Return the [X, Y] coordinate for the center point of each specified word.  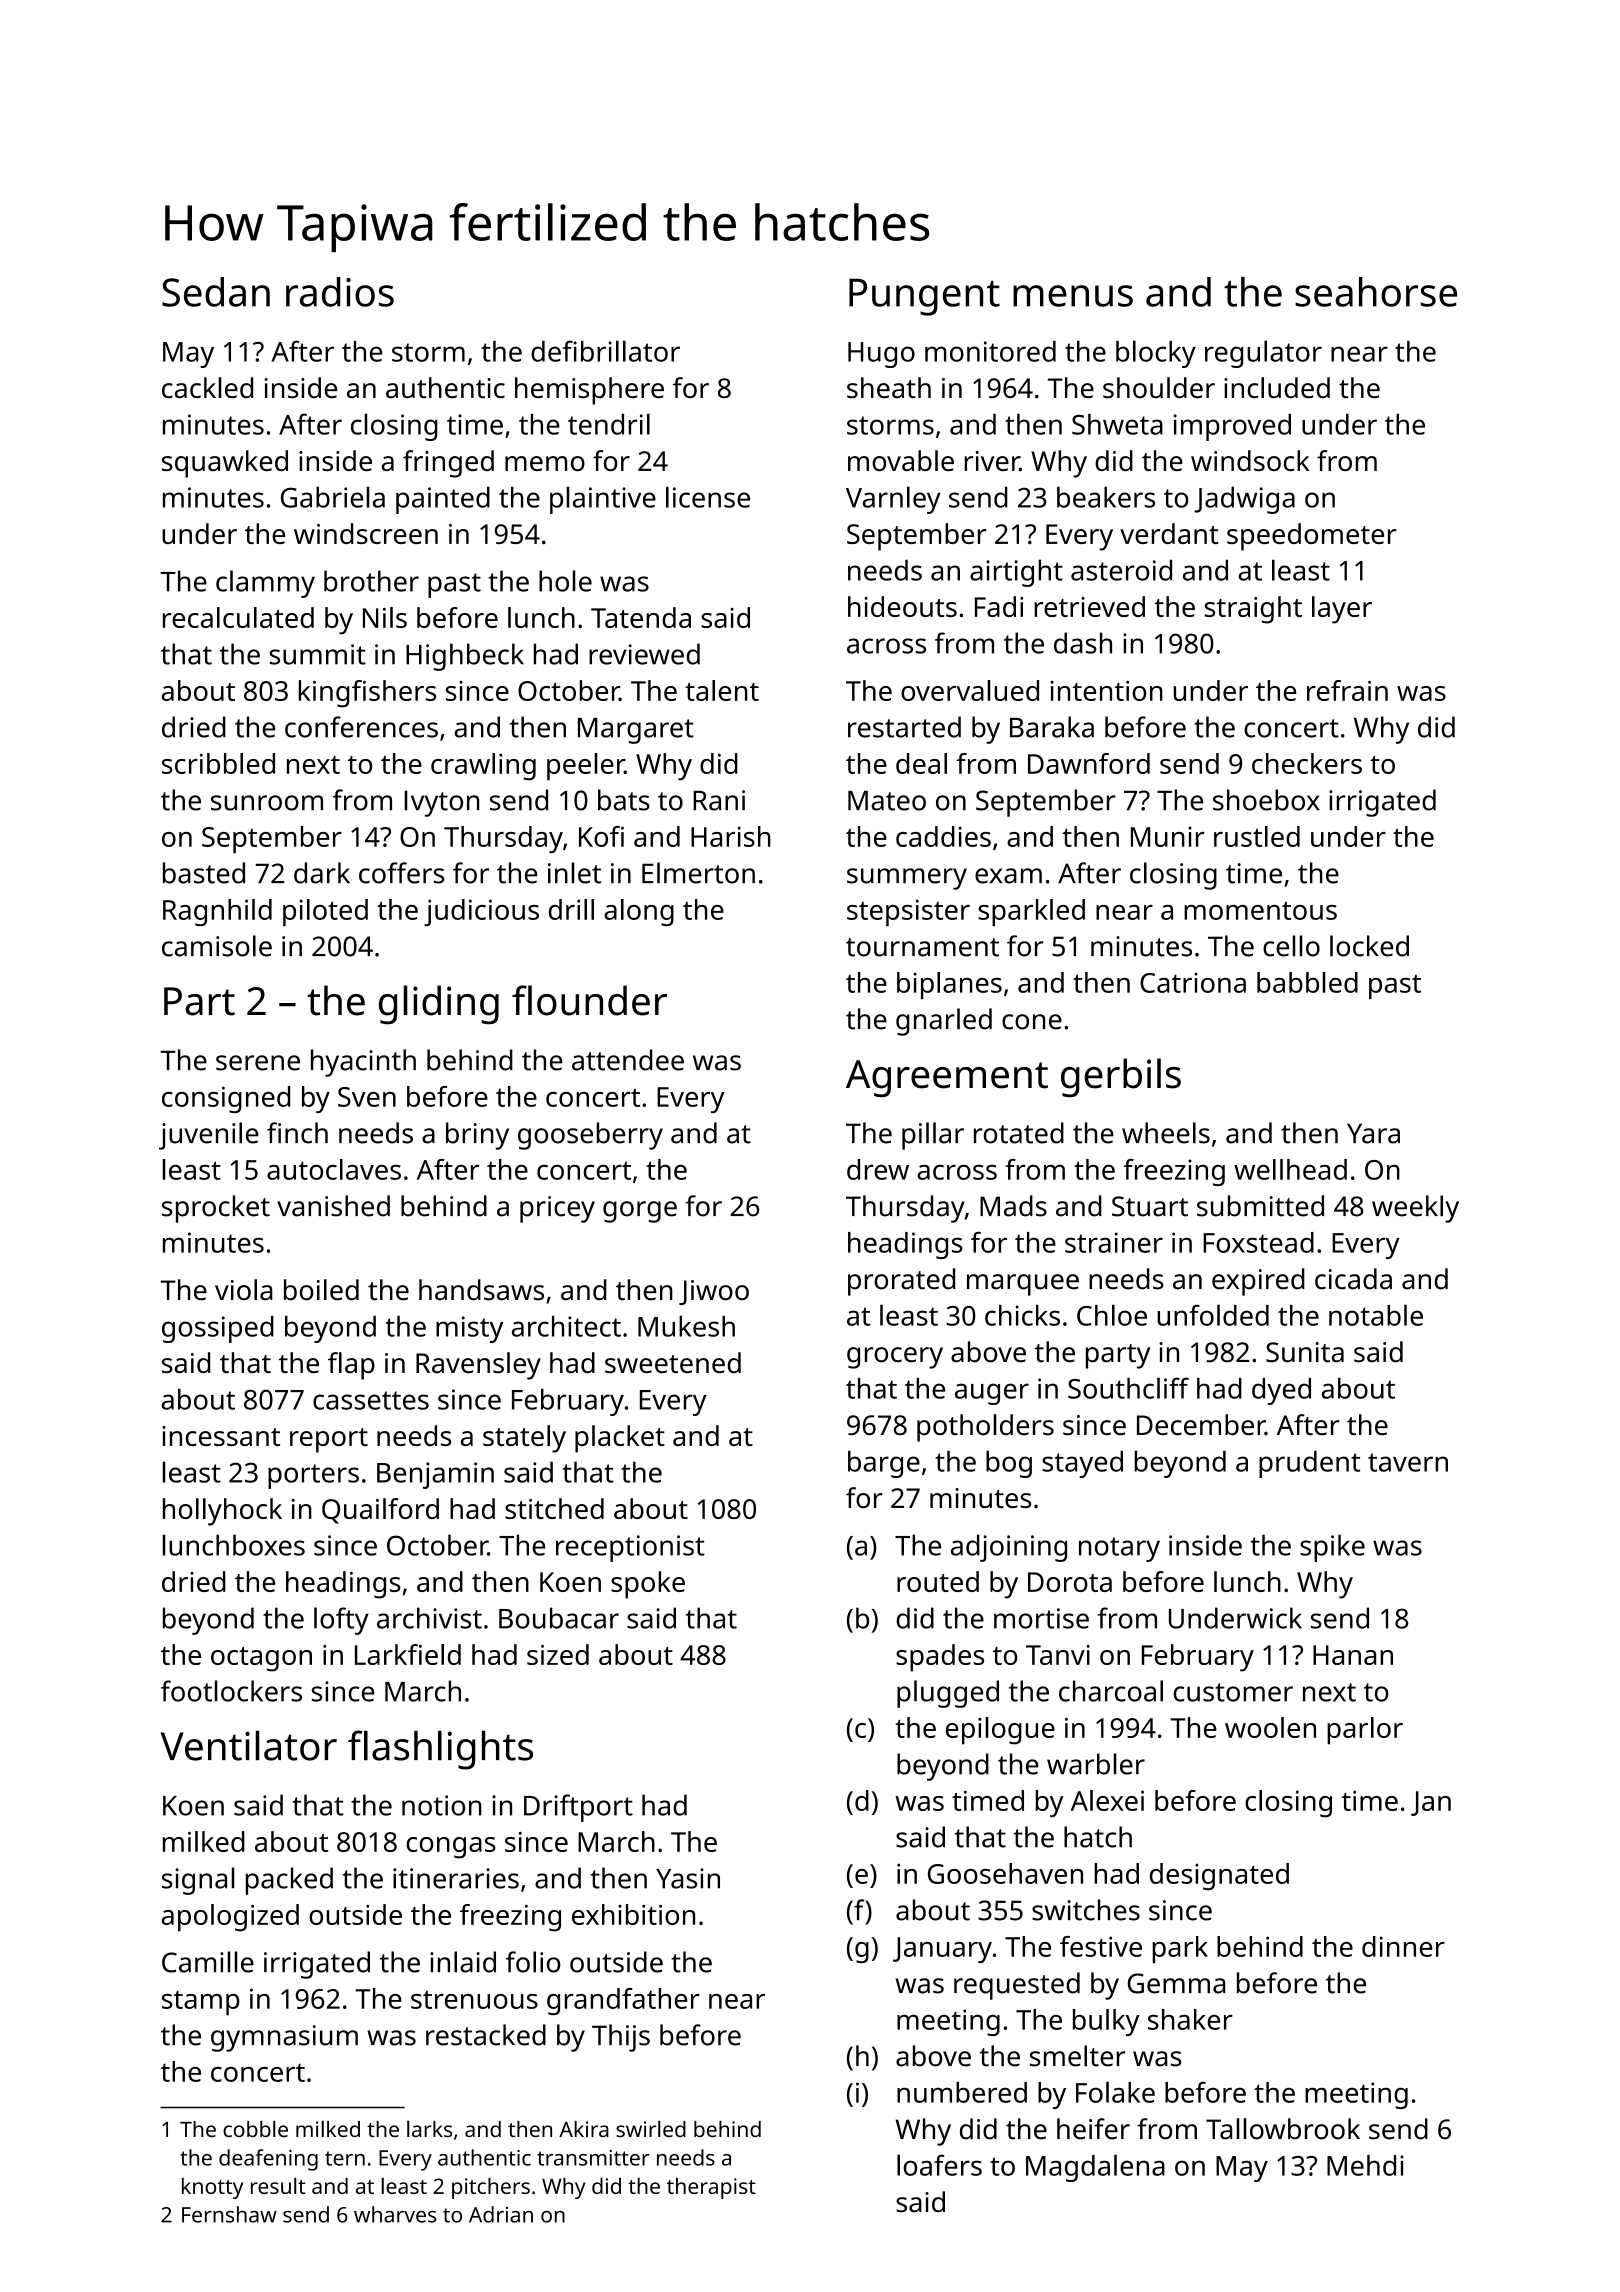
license [708, 497]
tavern [1408, 1462]
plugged [948, 1694]
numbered [962, 2092]
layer [1342, 610]
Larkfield [408, 1654]
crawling [483, 767]
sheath [889, 388]
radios [340, 292]
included [1277, 388]
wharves [395, 2214]
